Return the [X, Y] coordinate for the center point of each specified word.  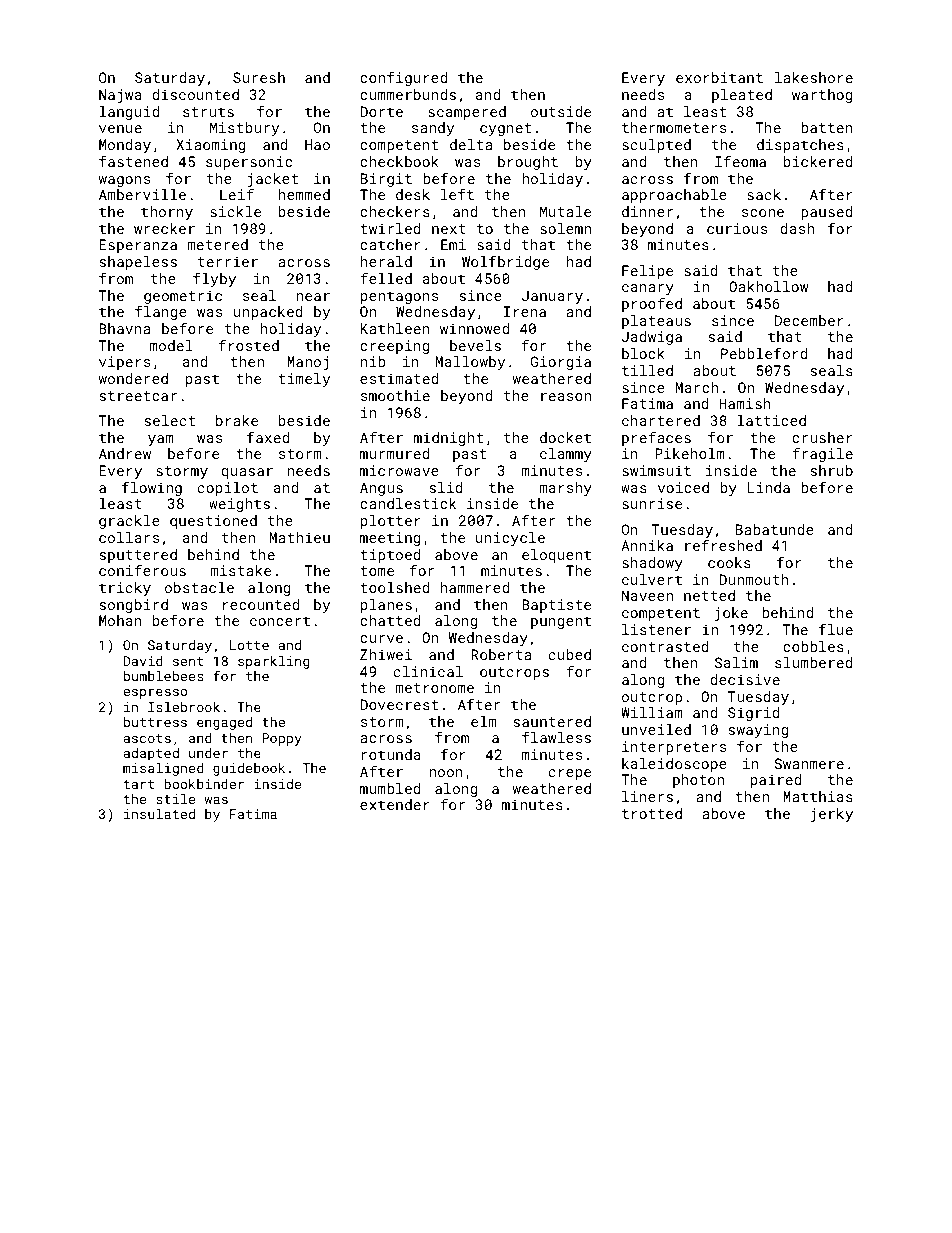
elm [483, 721]
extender [395, 804]
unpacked [268, 313]
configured [403, 78]
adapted [151, 754]
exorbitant [719, 77]
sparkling [273, 662]
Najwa [120, 96]
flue [836, 629]
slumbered [814, 662]
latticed [771, 420]
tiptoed [390, 556]
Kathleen [395, 328]
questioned [213, 522]
